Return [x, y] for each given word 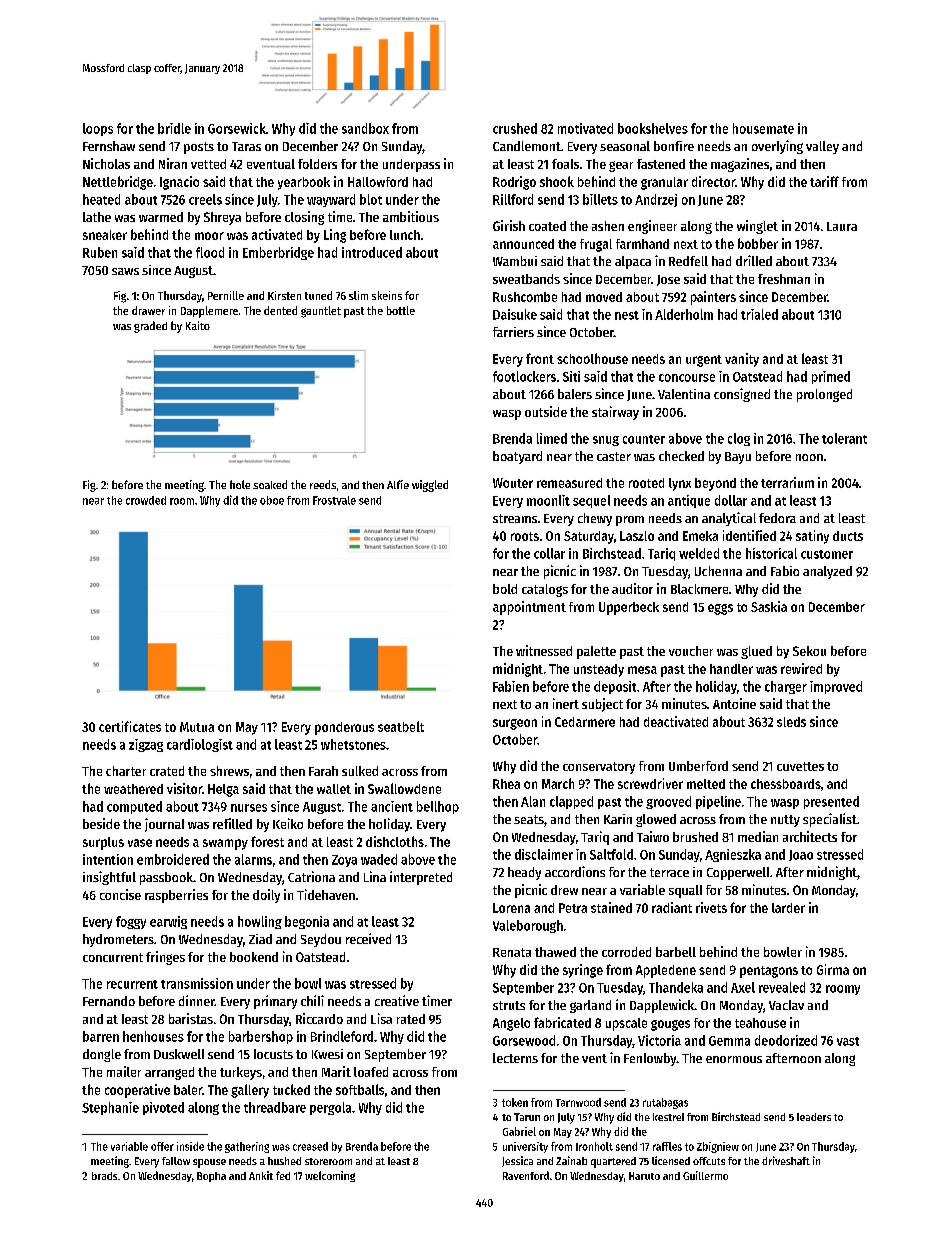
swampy [225, 844]
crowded [146, 500]
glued [756, 652]
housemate [763, 128]
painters [713, 298]
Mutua [197, 727]
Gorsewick [237, 128]
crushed [515, 128]
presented [831, 802]
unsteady [599, 670]
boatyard [517, 457]
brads [104, 1176]
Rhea [506, 784]
